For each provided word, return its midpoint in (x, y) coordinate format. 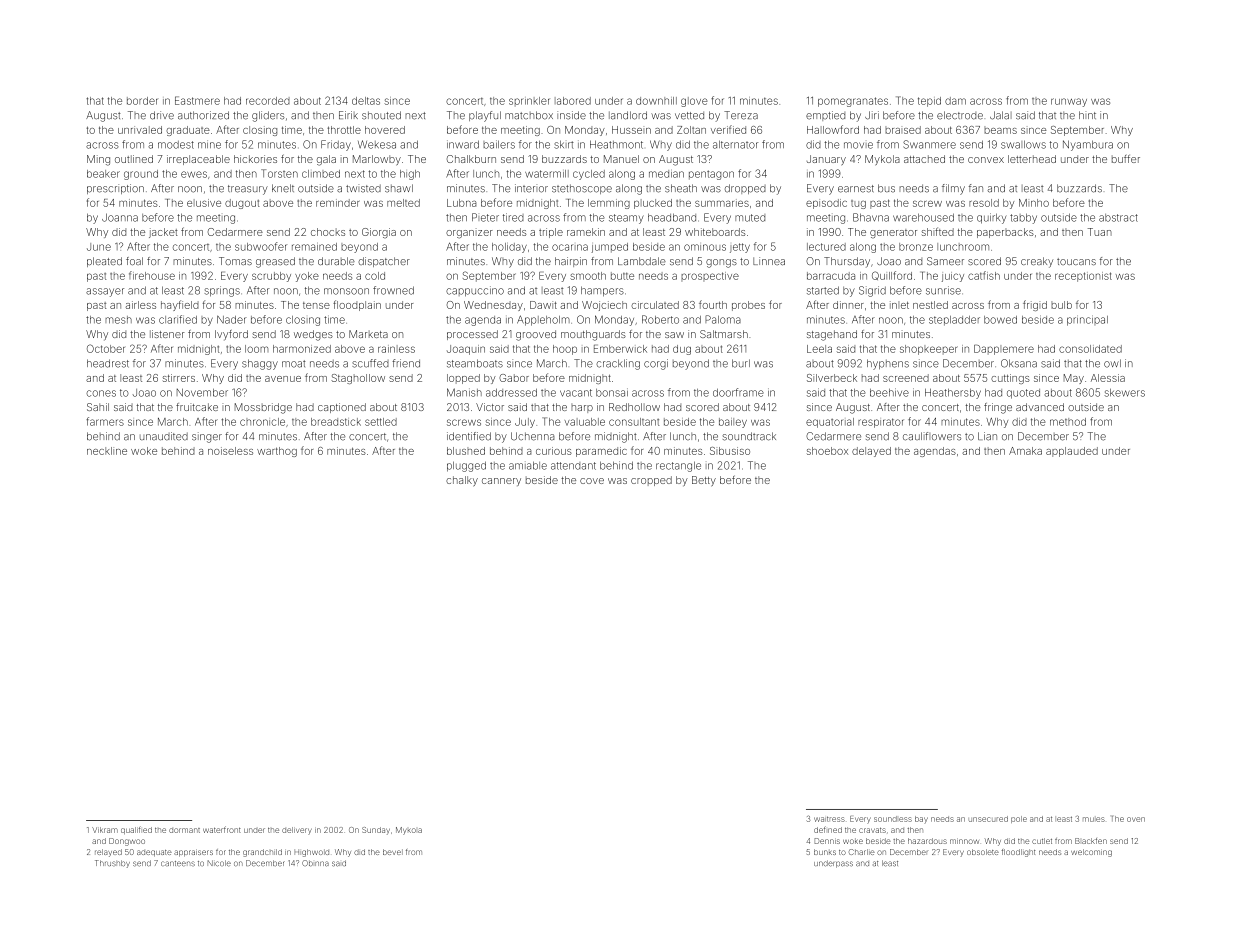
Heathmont (616, 144)
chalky (462, 481)
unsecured (988, 819)
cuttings (1010, 379)
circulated (655, 305)
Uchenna (533, 436)
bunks (825, 852)
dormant (184, 830)
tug (858, 204)
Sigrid (872, 291)
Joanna (120, 217)
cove (592, 481)
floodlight (1019, 853)
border (142, 101)
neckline (107, 451)
